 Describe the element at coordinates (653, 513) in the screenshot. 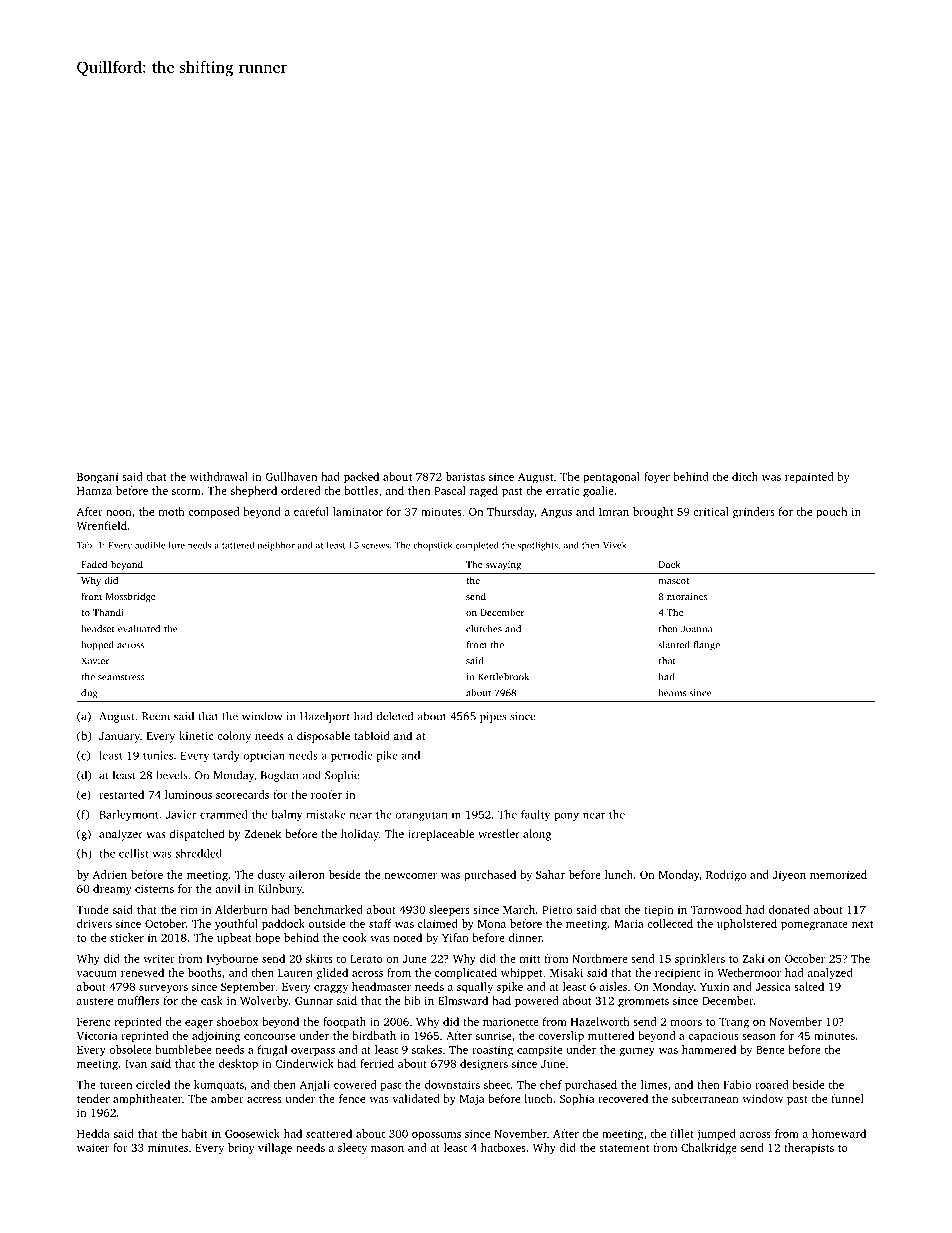

I see `brought` at that location.
